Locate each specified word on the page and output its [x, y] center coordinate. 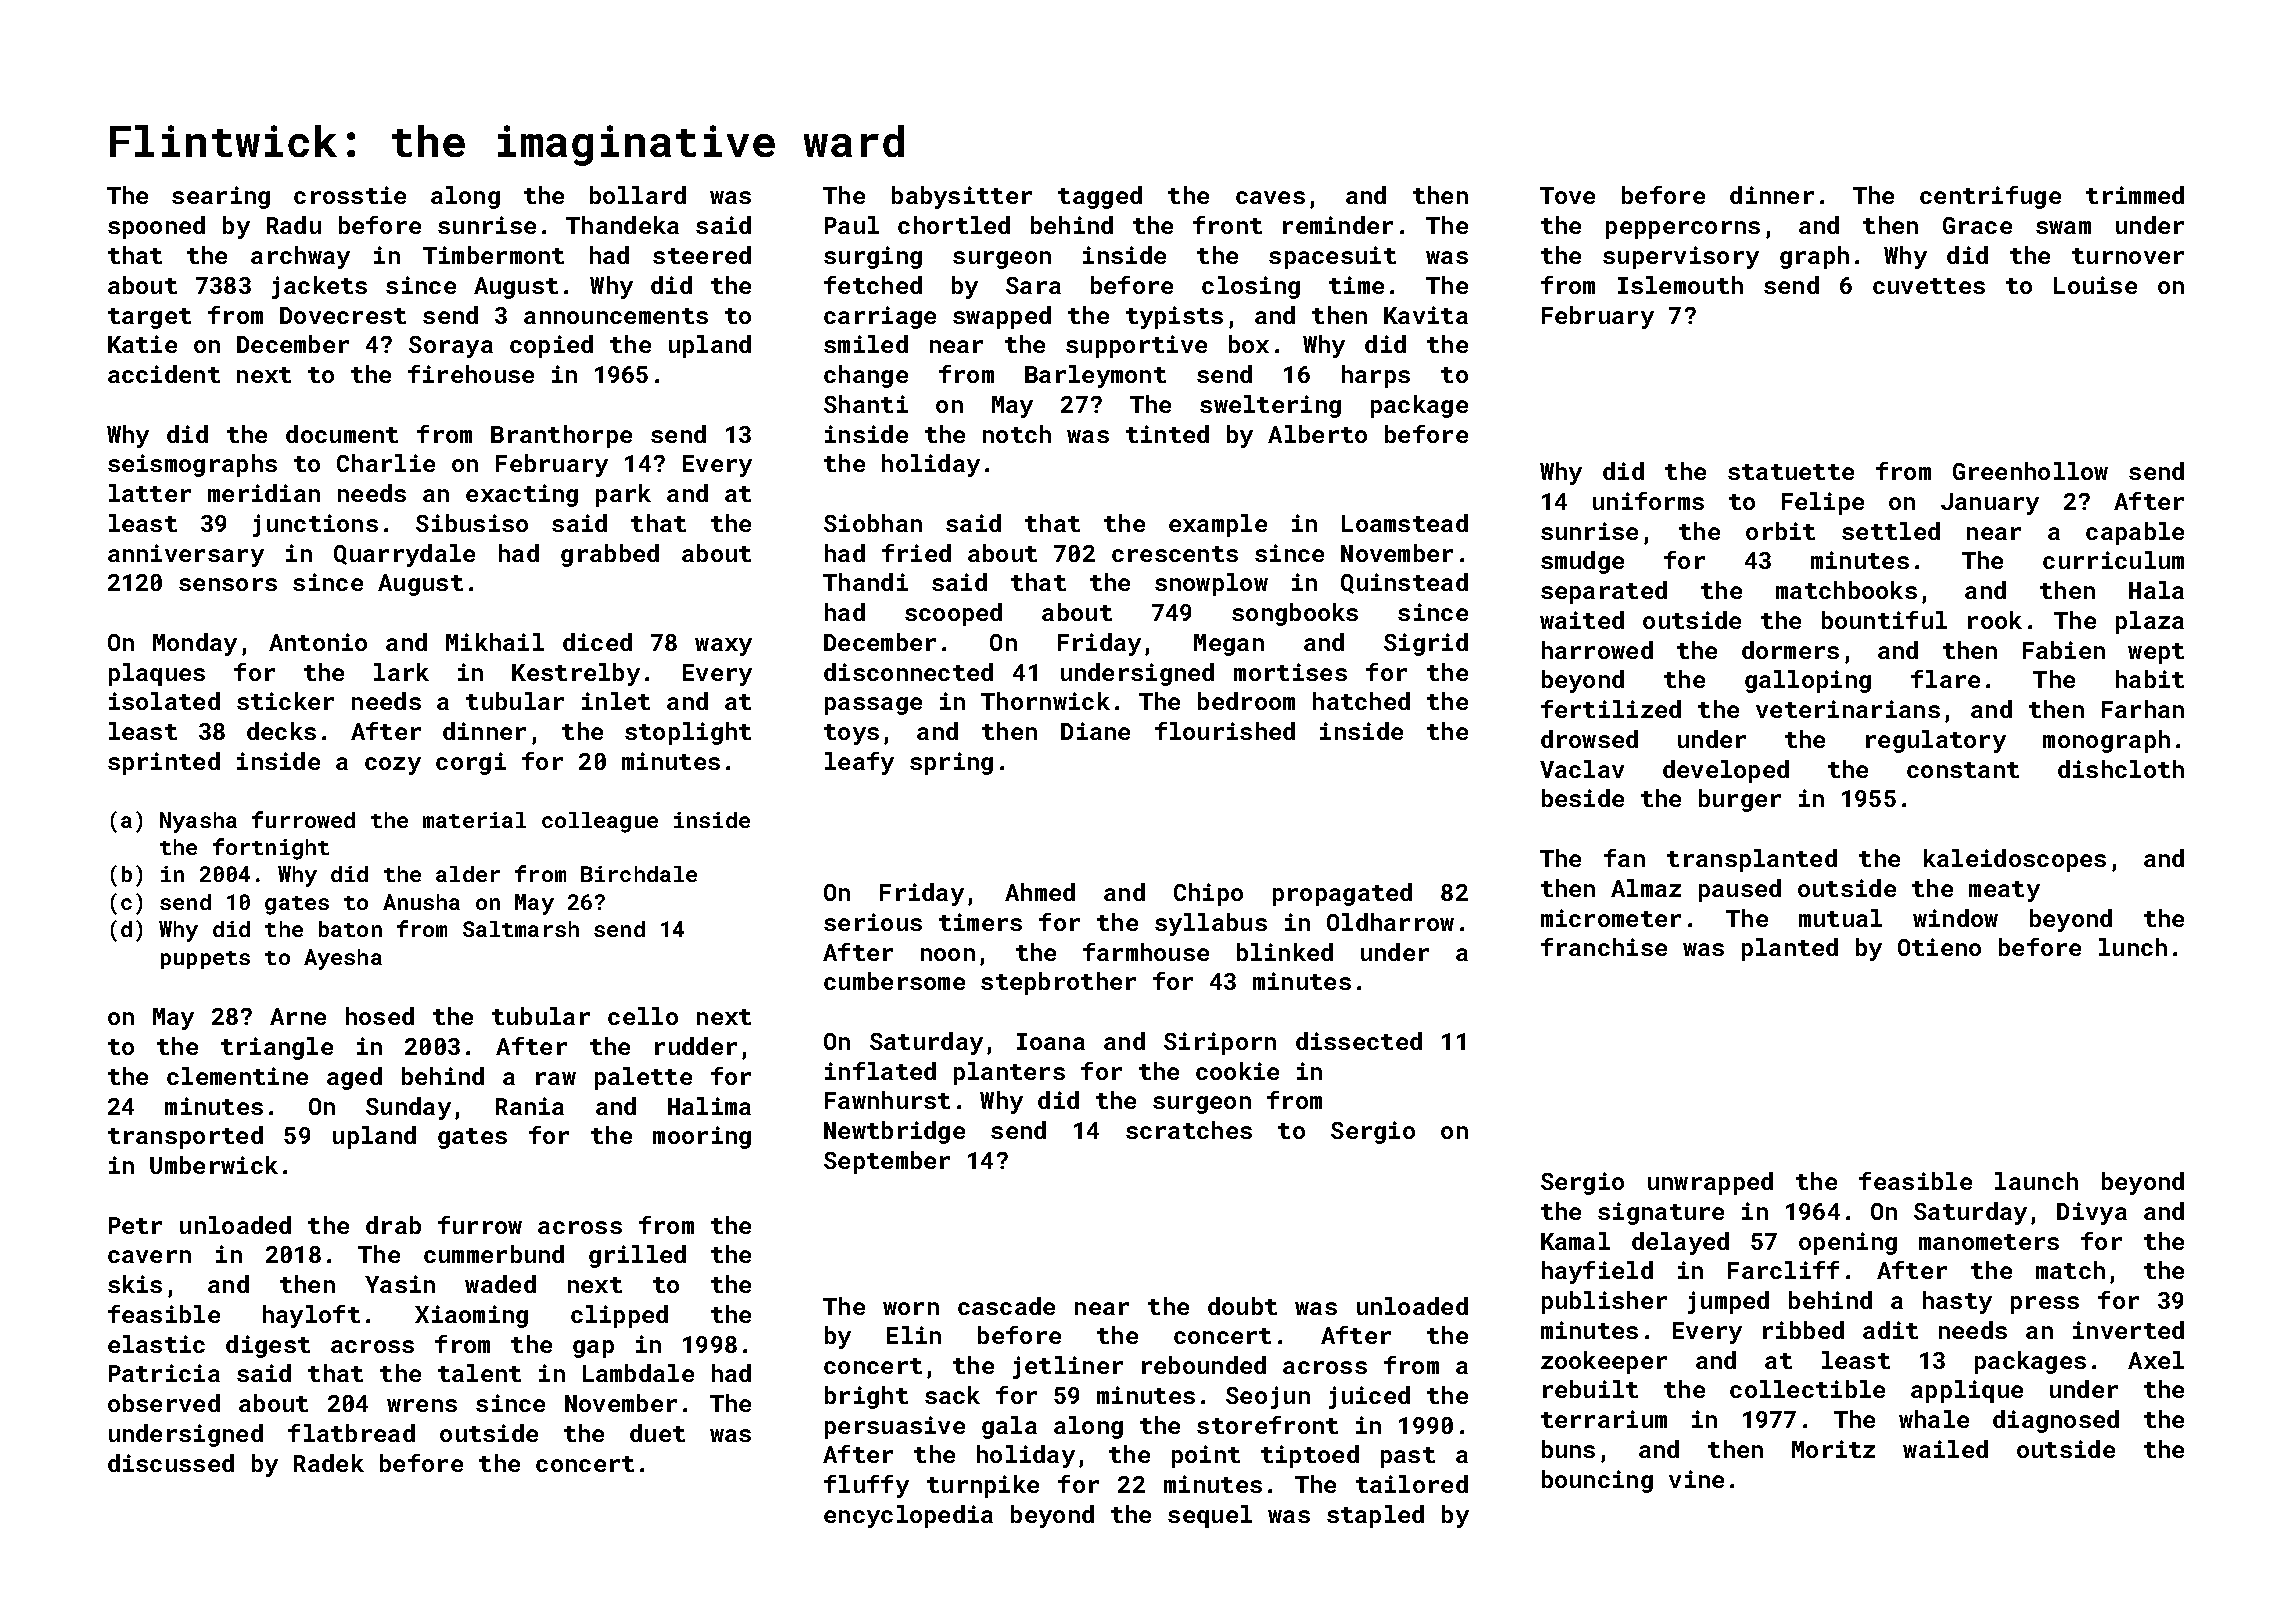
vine [1696, 1479]
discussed [171, 1463]
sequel [1210, 1516]
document [342, 434]
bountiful [1884, 620]
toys [851, 734]
